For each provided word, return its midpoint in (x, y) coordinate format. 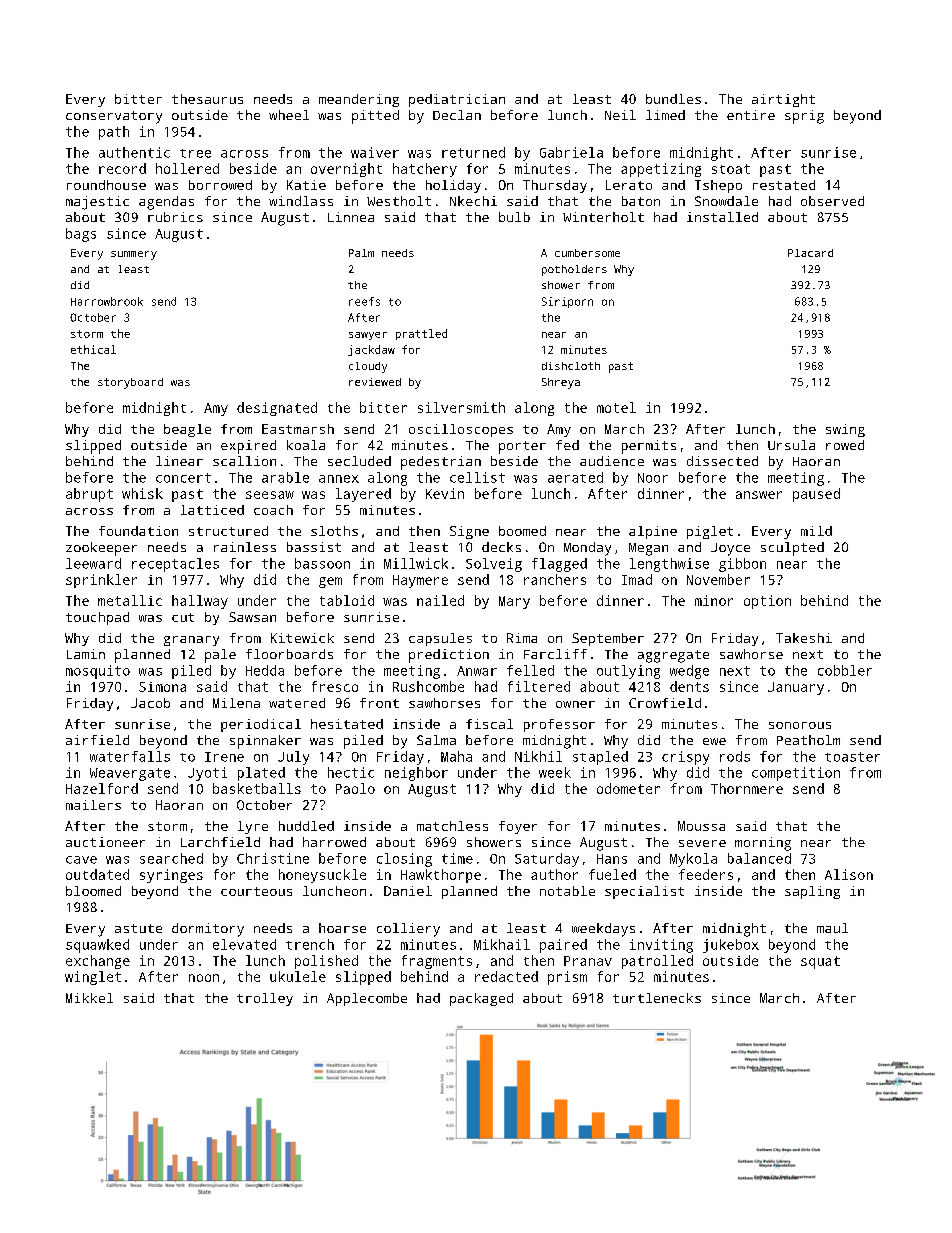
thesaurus (207, 99)
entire (751, 115)
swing (845, 430)
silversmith (461, 407)
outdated (97, 874)
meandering (359, 100)
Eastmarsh (298, 429)
